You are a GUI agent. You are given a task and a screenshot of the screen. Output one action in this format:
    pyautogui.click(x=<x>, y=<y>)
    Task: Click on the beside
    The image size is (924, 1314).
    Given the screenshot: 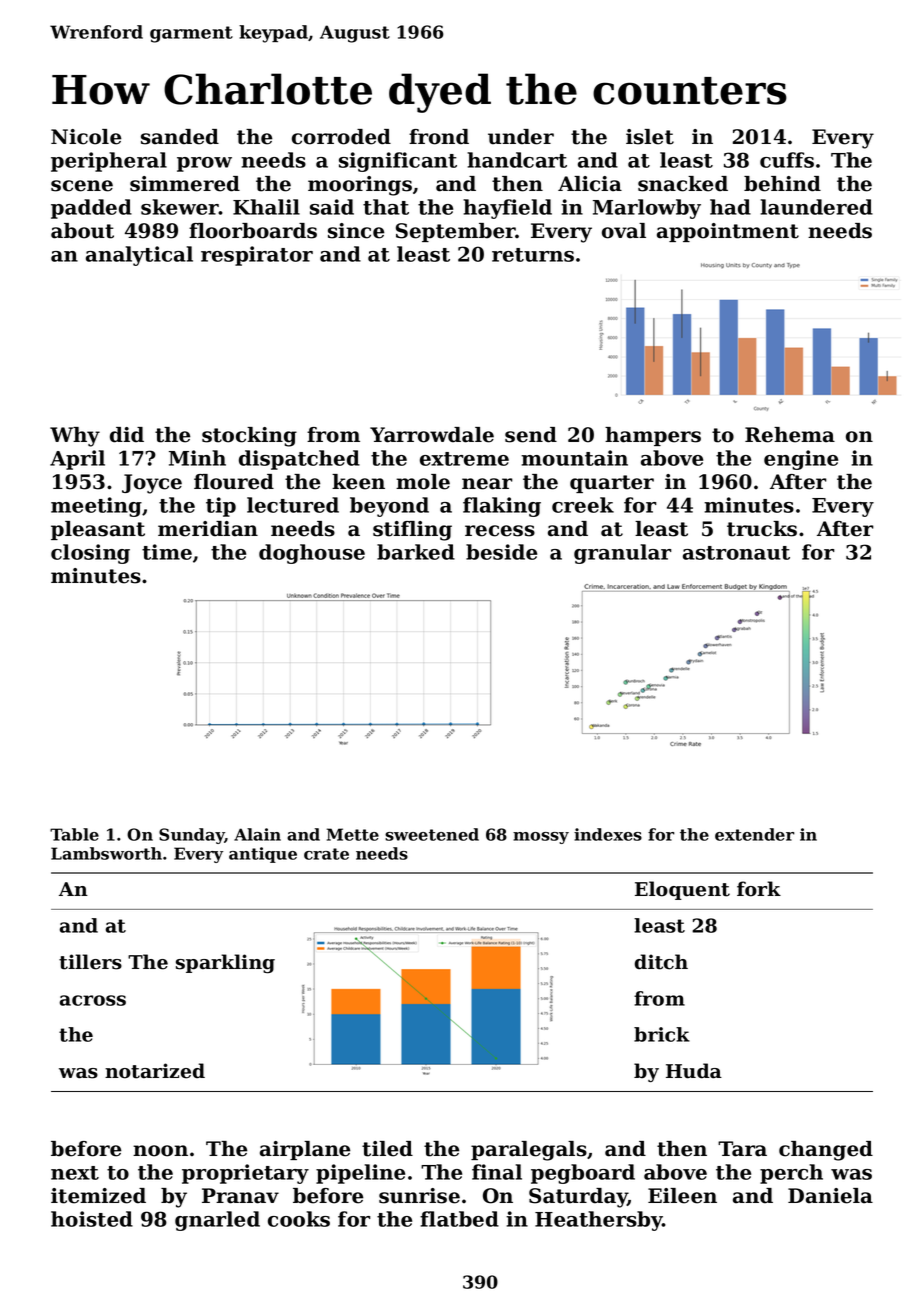 What is the action you would take?
    pyautogui.click(x=501, y=552)
